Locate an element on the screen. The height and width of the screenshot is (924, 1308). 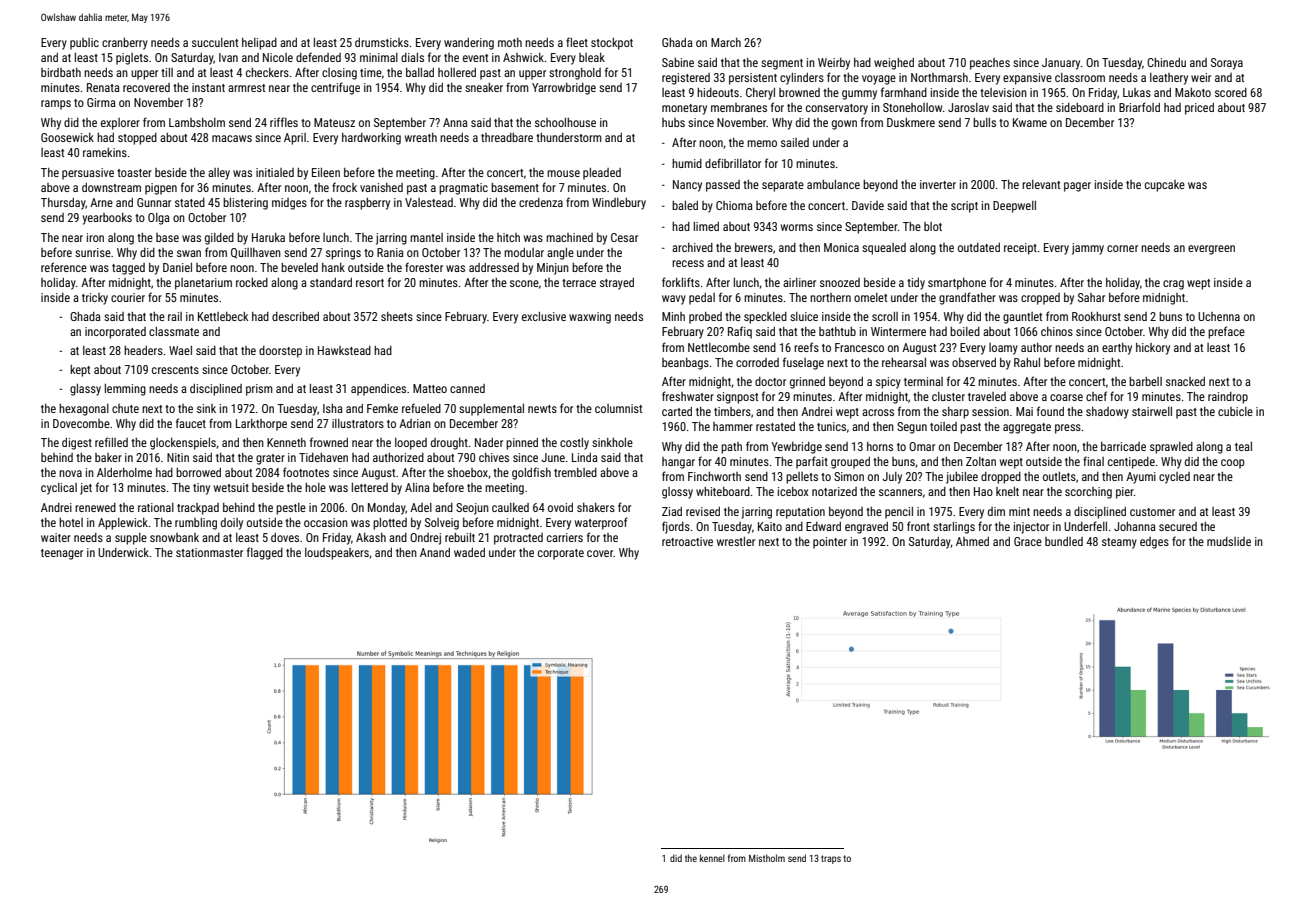
pencil is located at coordinates (899, 513).
